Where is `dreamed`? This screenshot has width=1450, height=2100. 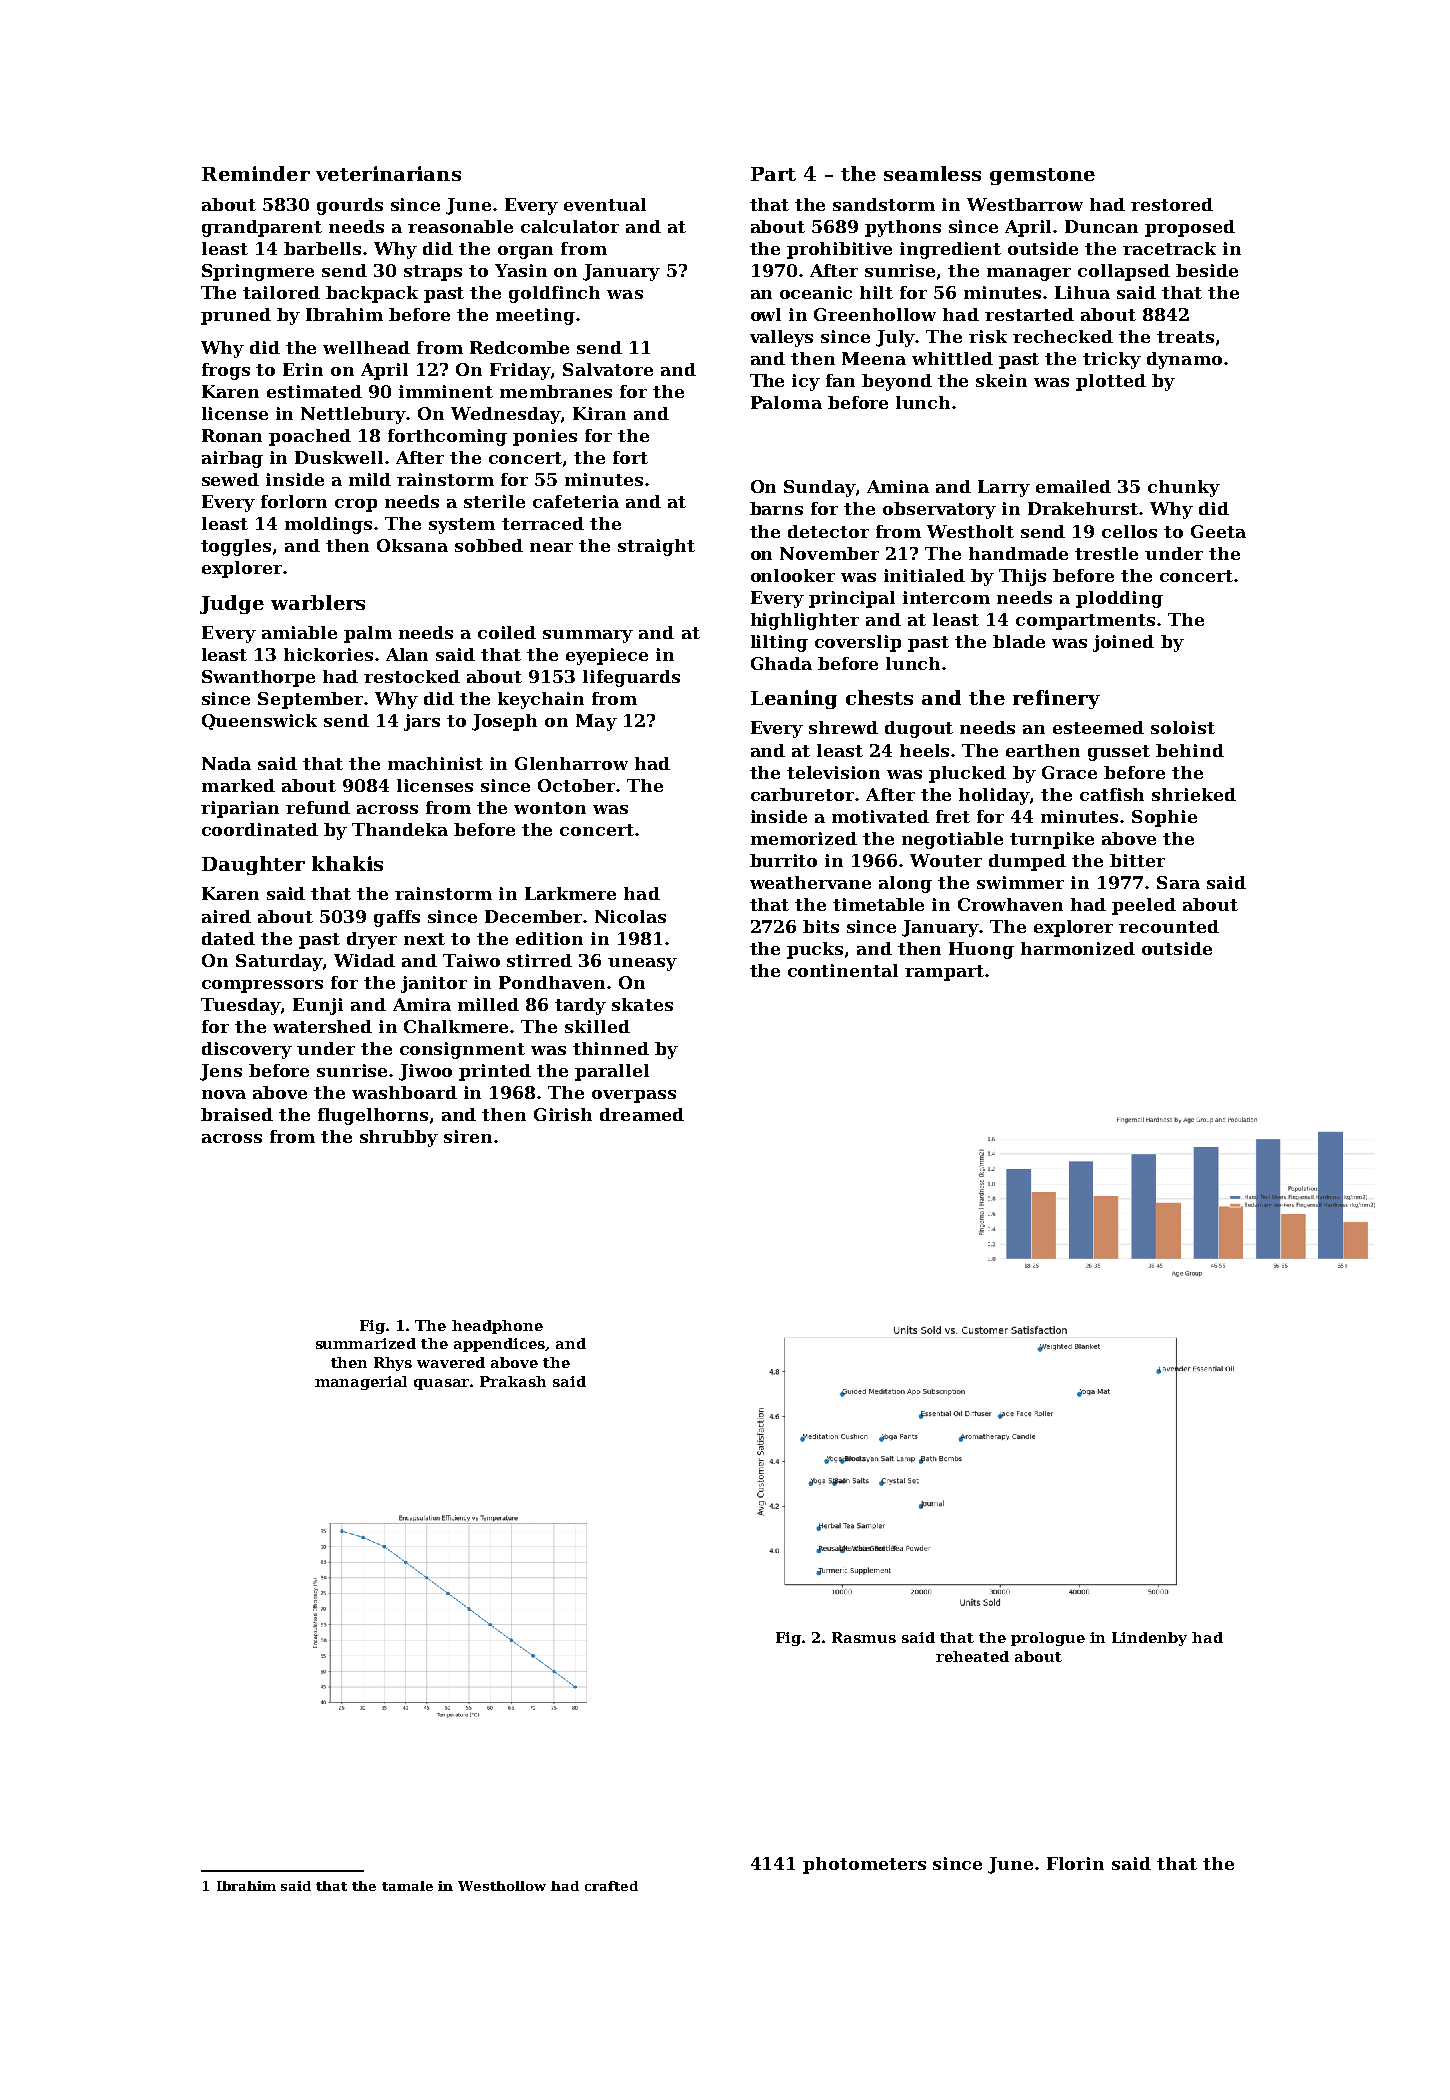 dreamed is located at coordinates (642, 1114).
